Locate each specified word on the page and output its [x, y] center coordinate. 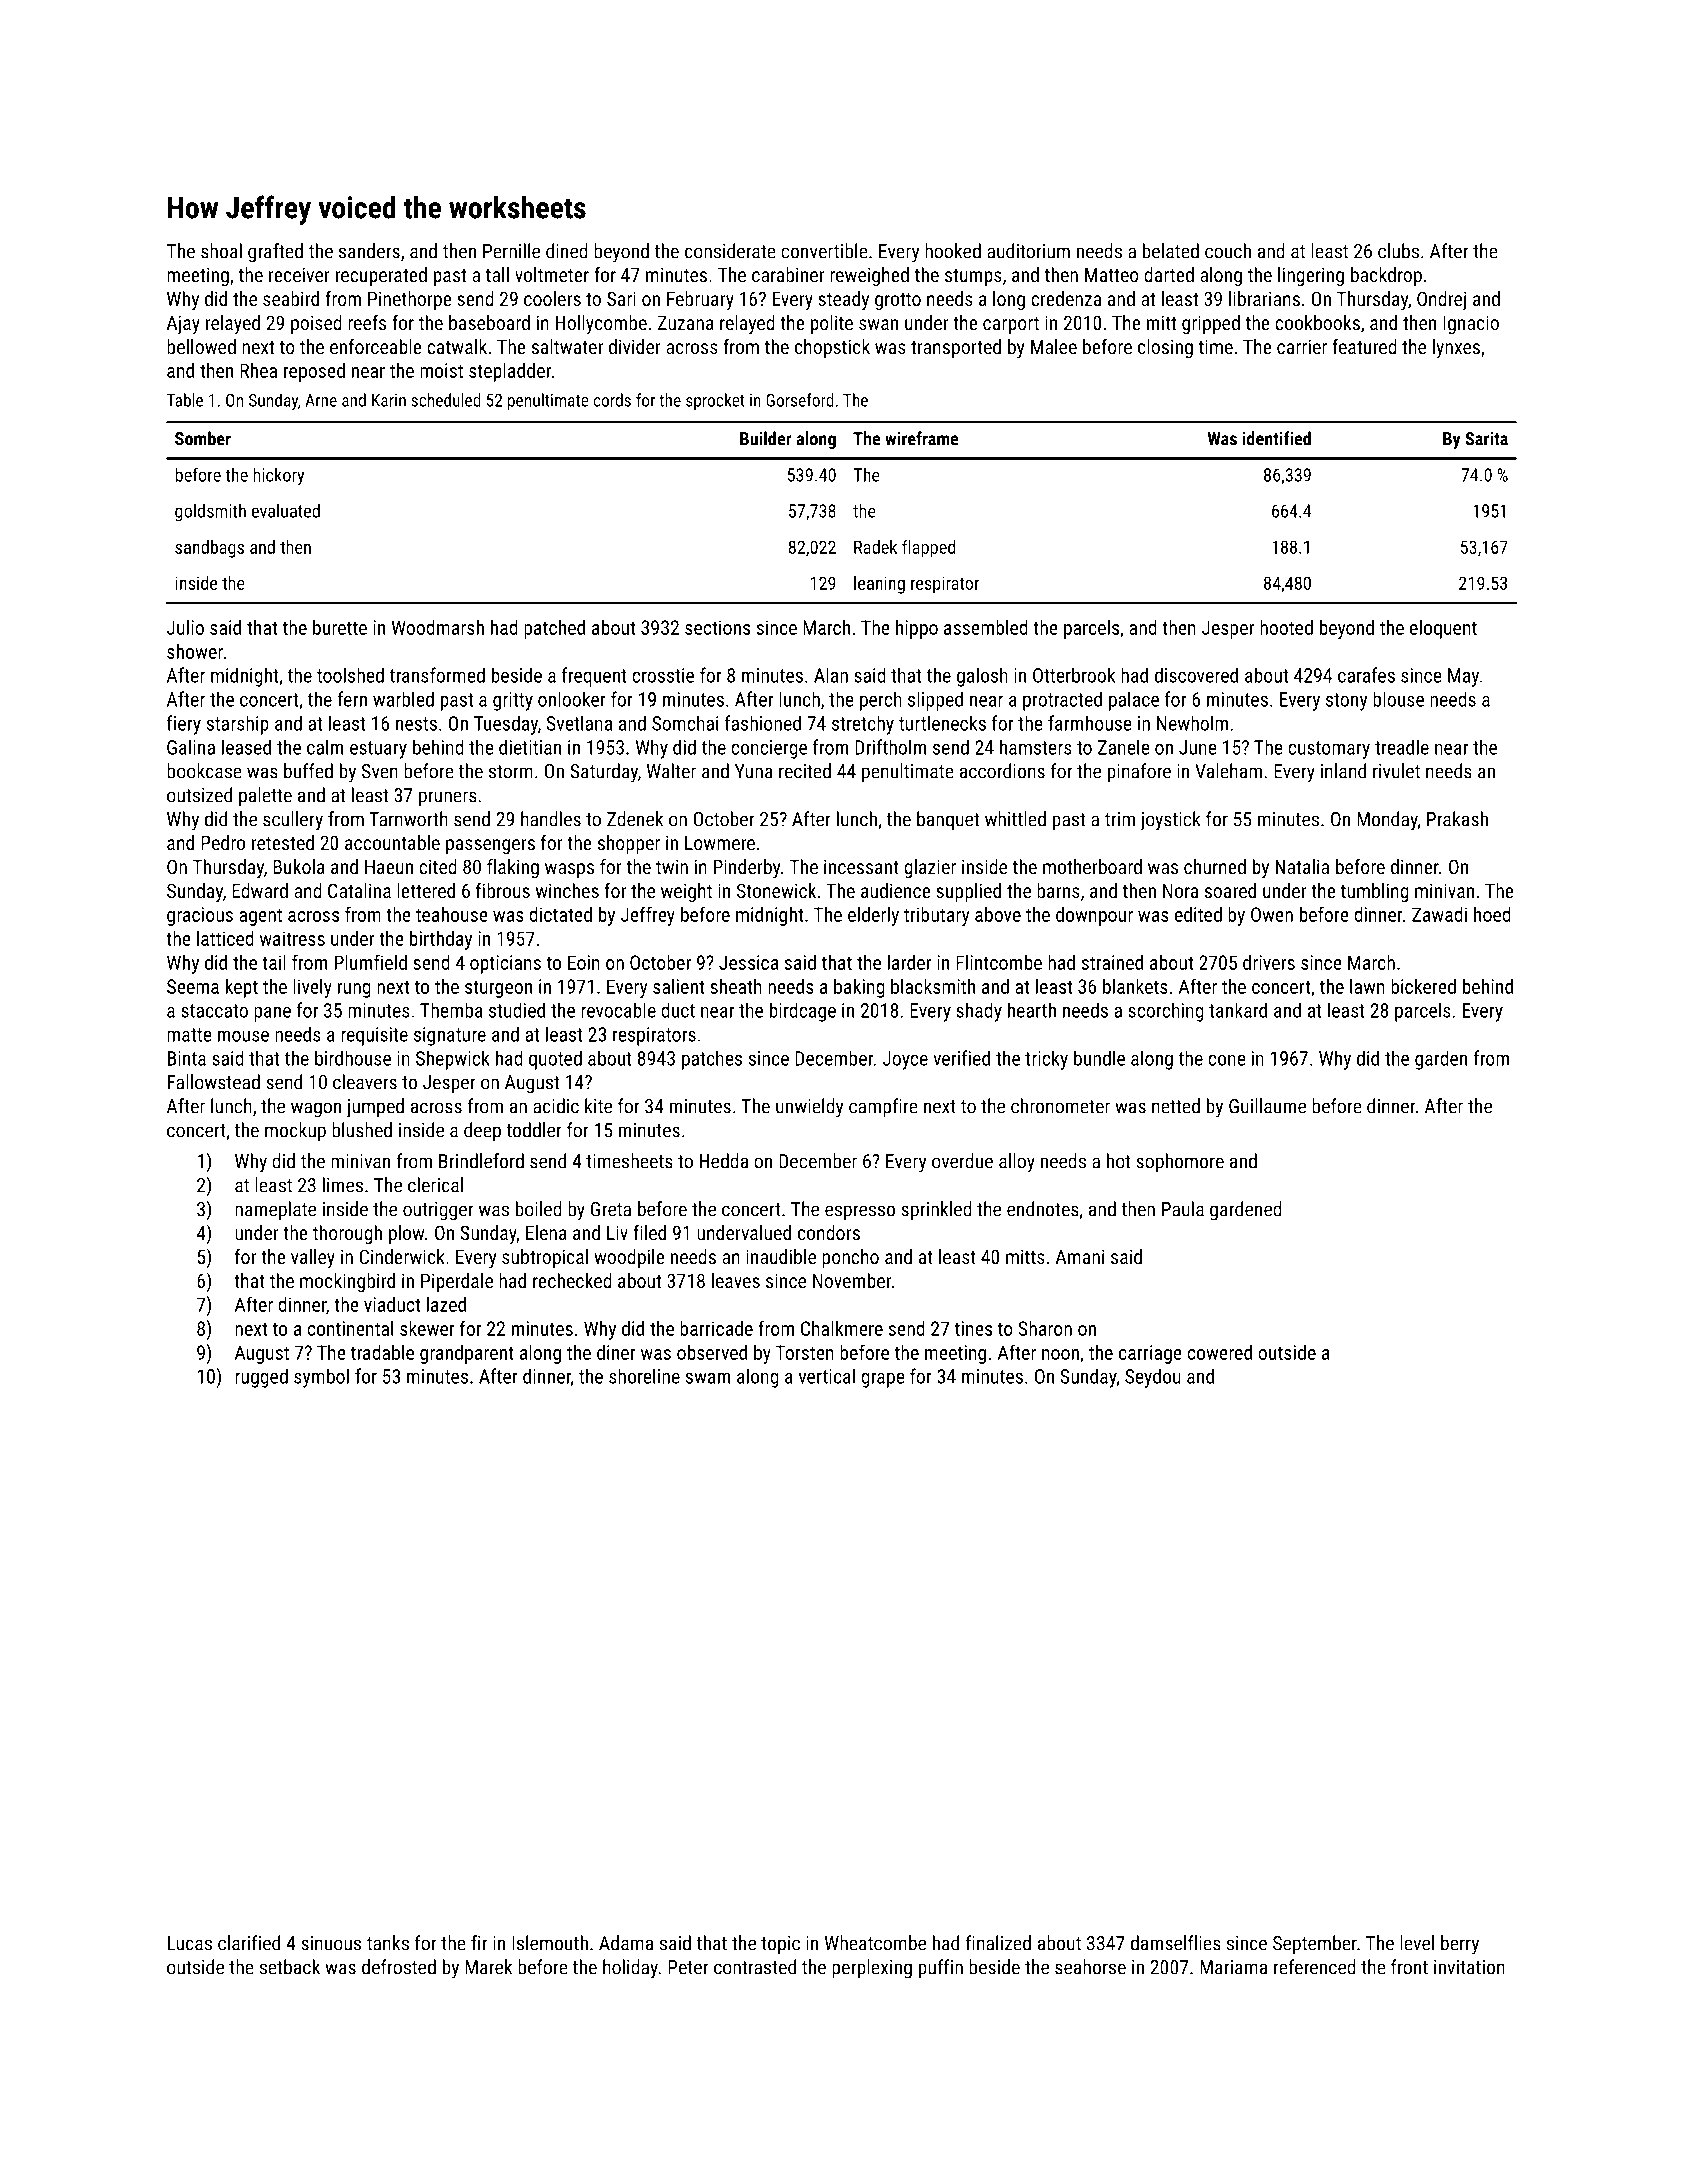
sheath [736, 986]
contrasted [755, 1967]
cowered [1219, 1352]
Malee [1054, 346]
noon [1060, 1354]
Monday [1387, 821]
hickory [278, 476]
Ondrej [1441, 300]
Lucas [190, 1943]
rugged [261, 1378]
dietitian [530, 747]
